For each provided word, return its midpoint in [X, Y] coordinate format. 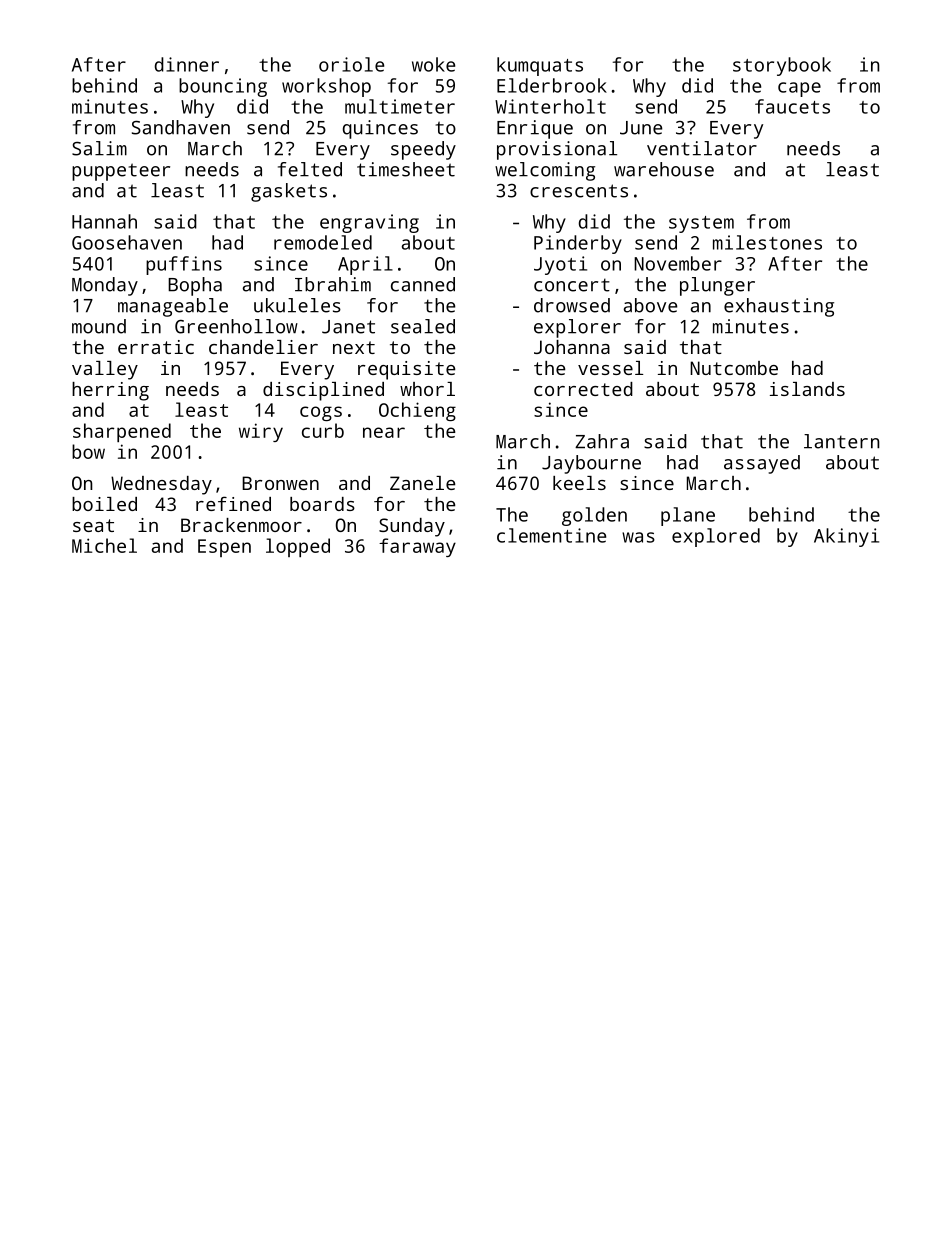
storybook [782, 66]
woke [433, 64]
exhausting [779, 307]
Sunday [412, 527]
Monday [105, 286]
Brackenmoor [241, 525]
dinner [187, 64]
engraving [369, 223]
